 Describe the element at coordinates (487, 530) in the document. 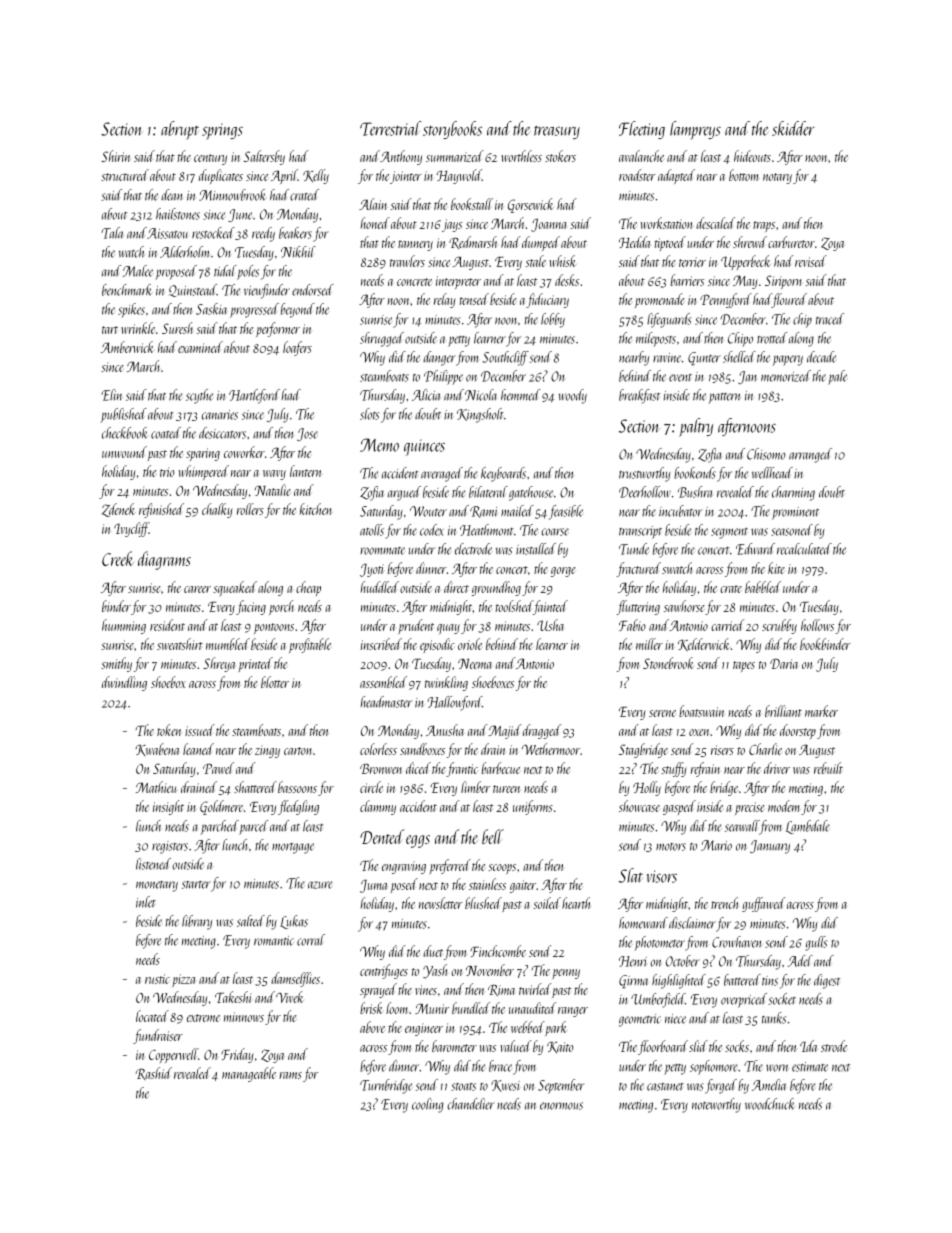

I see `Heathmont` at that location.
